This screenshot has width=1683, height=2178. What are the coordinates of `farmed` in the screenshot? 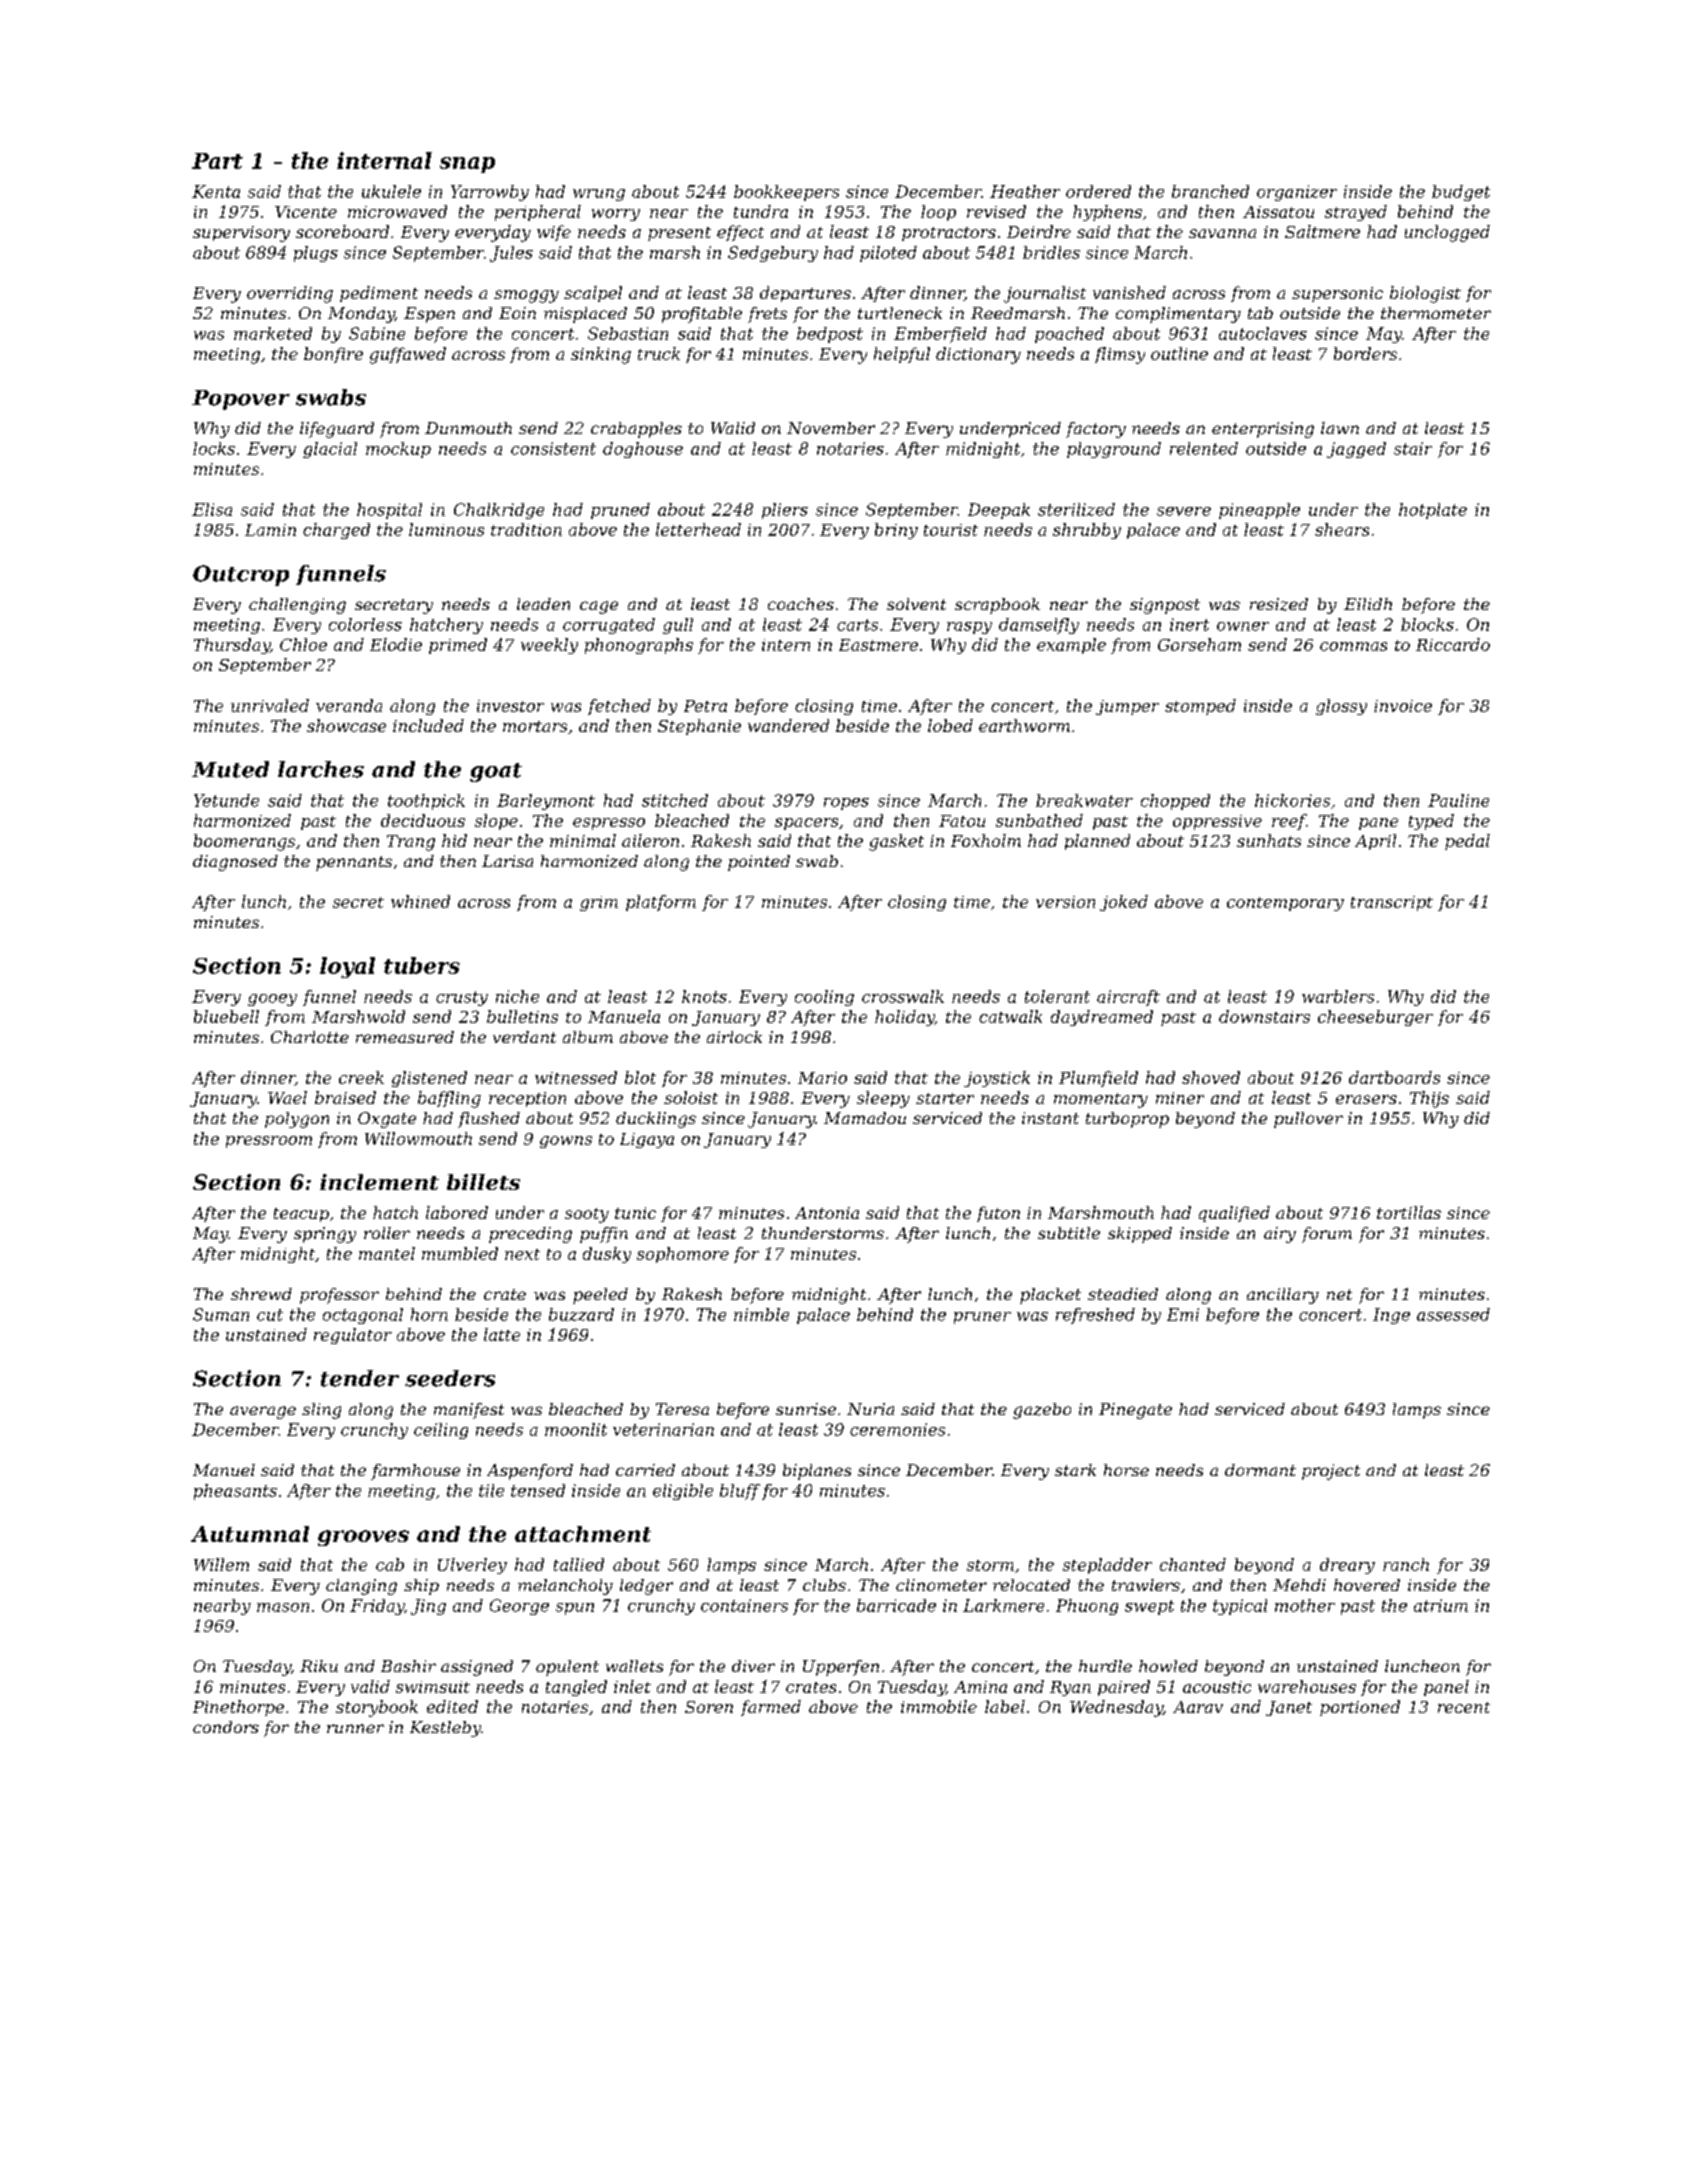 It's located at (771, 1708).
